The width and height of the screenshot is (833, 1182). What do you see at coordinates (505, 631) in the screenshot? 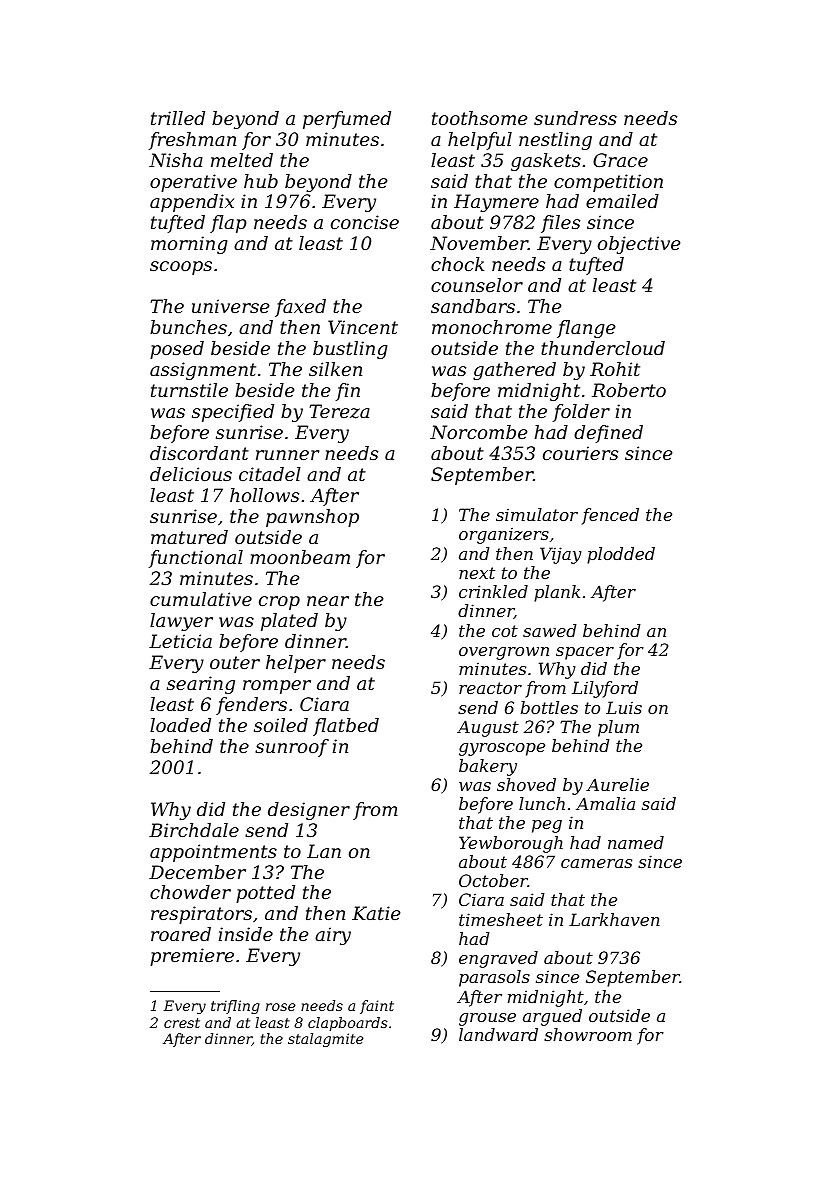
I see `cot` at bounding box center [505, 631].
